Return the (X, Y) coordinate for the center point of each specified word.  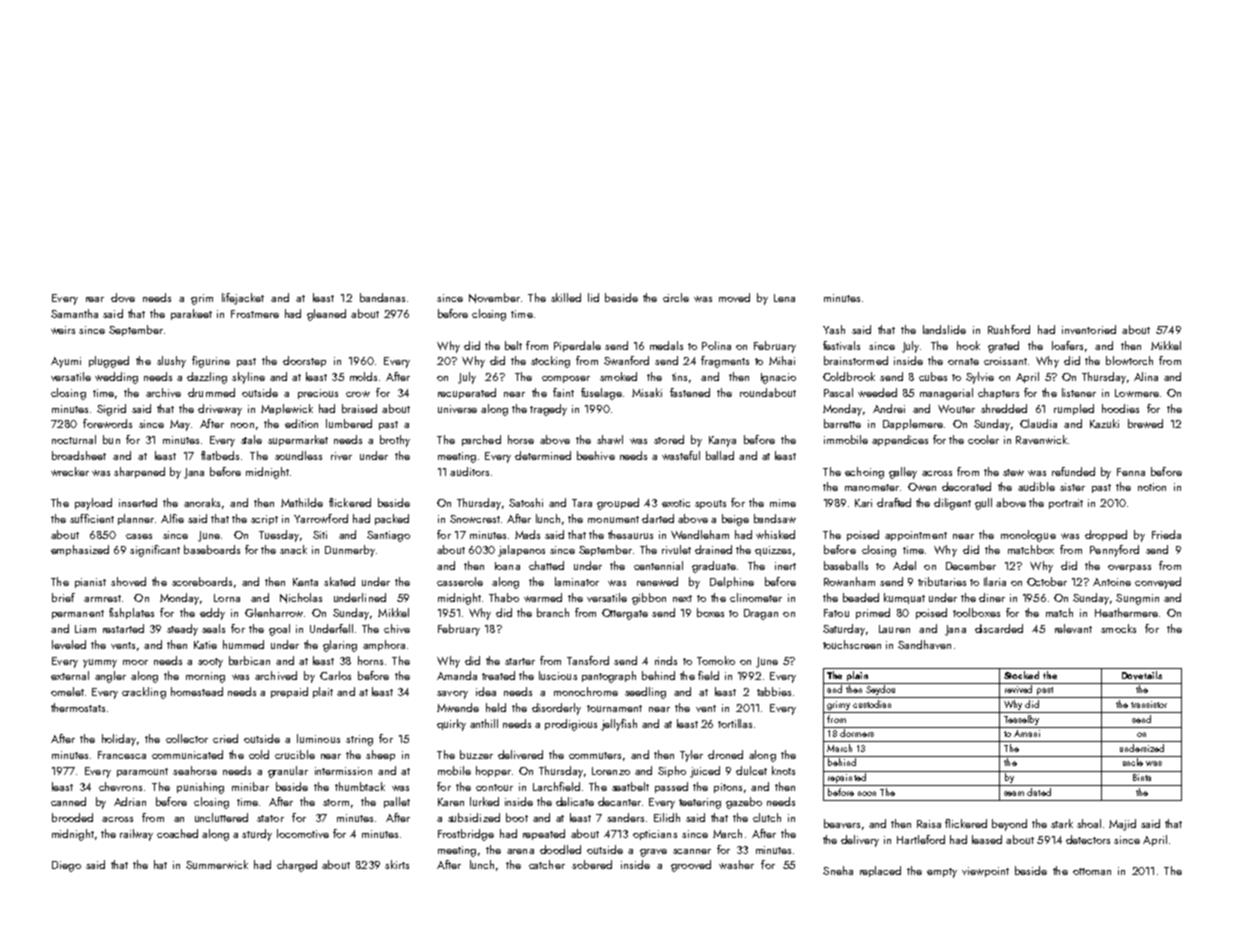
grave (653, 853)
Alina (1146, 376)
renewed (657, 581)
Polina (716, 345)
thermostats (78, 707)
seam (1014, 793)
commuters (595, 755)
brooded (72, 817)
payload (93, 504)
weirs (63, 330)
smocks (1118, 628)
